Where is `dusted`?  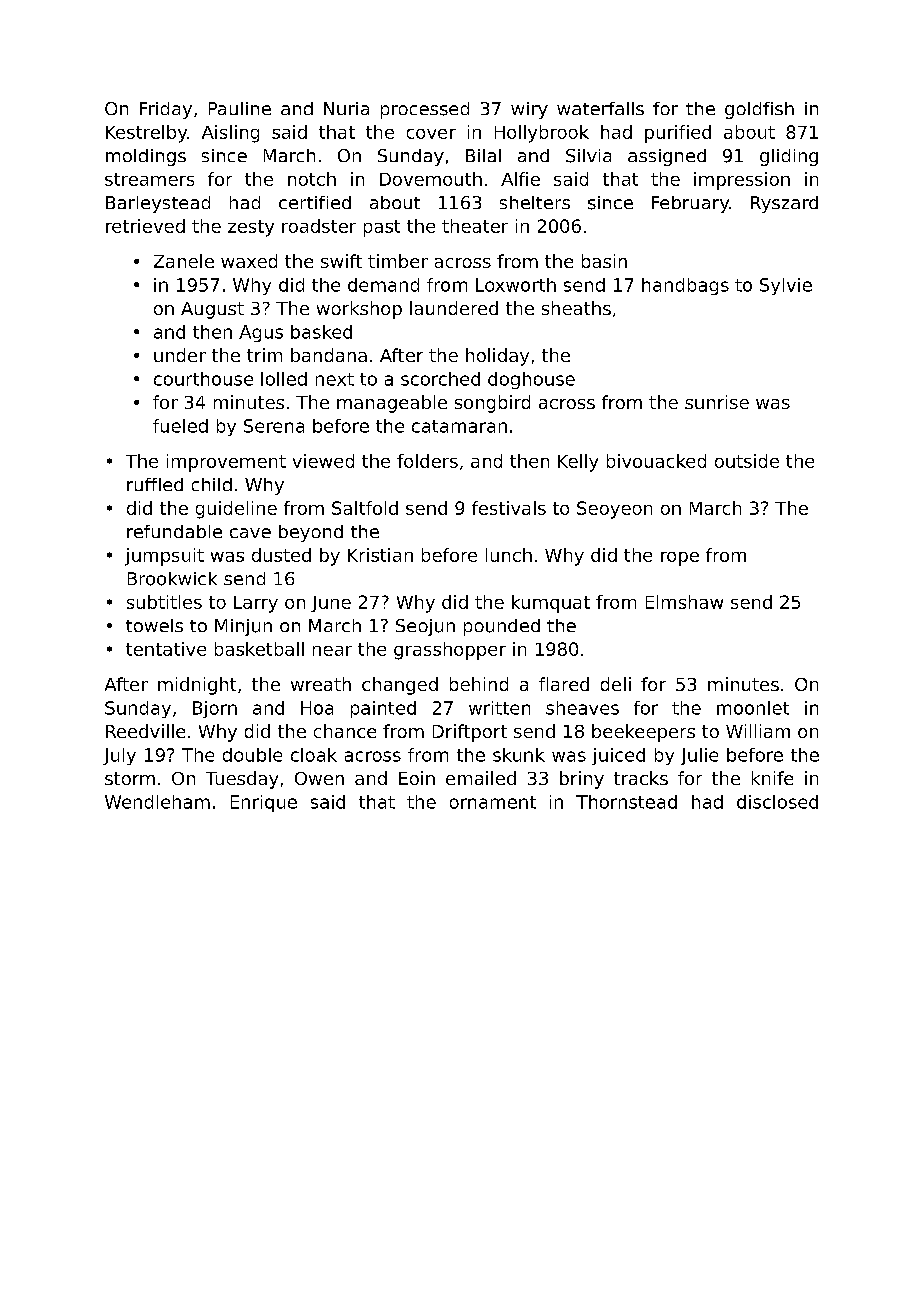 dusted is located at coordinates (281, 555).
